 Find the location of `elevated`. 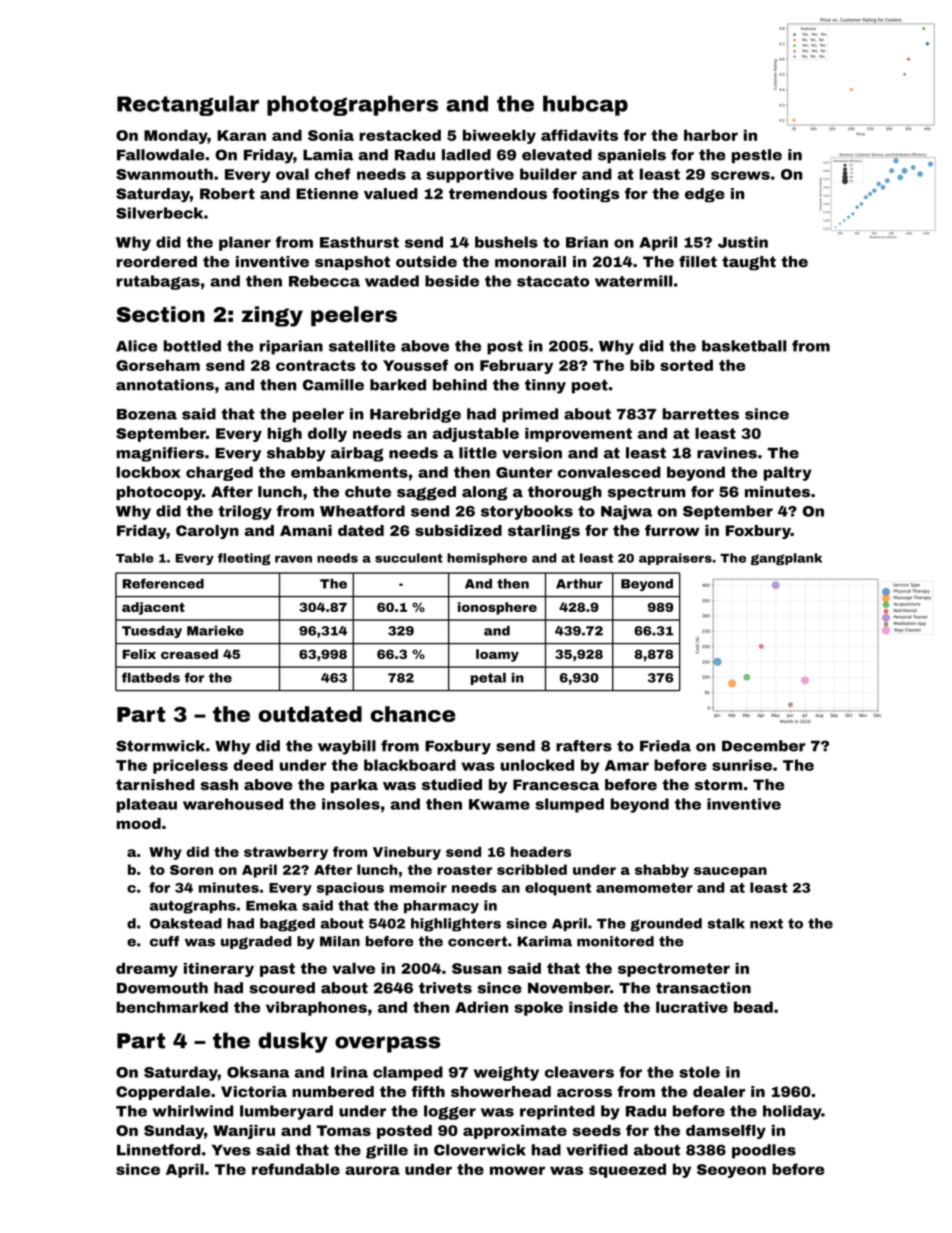

elevated is located at coordinates (557, 155).
